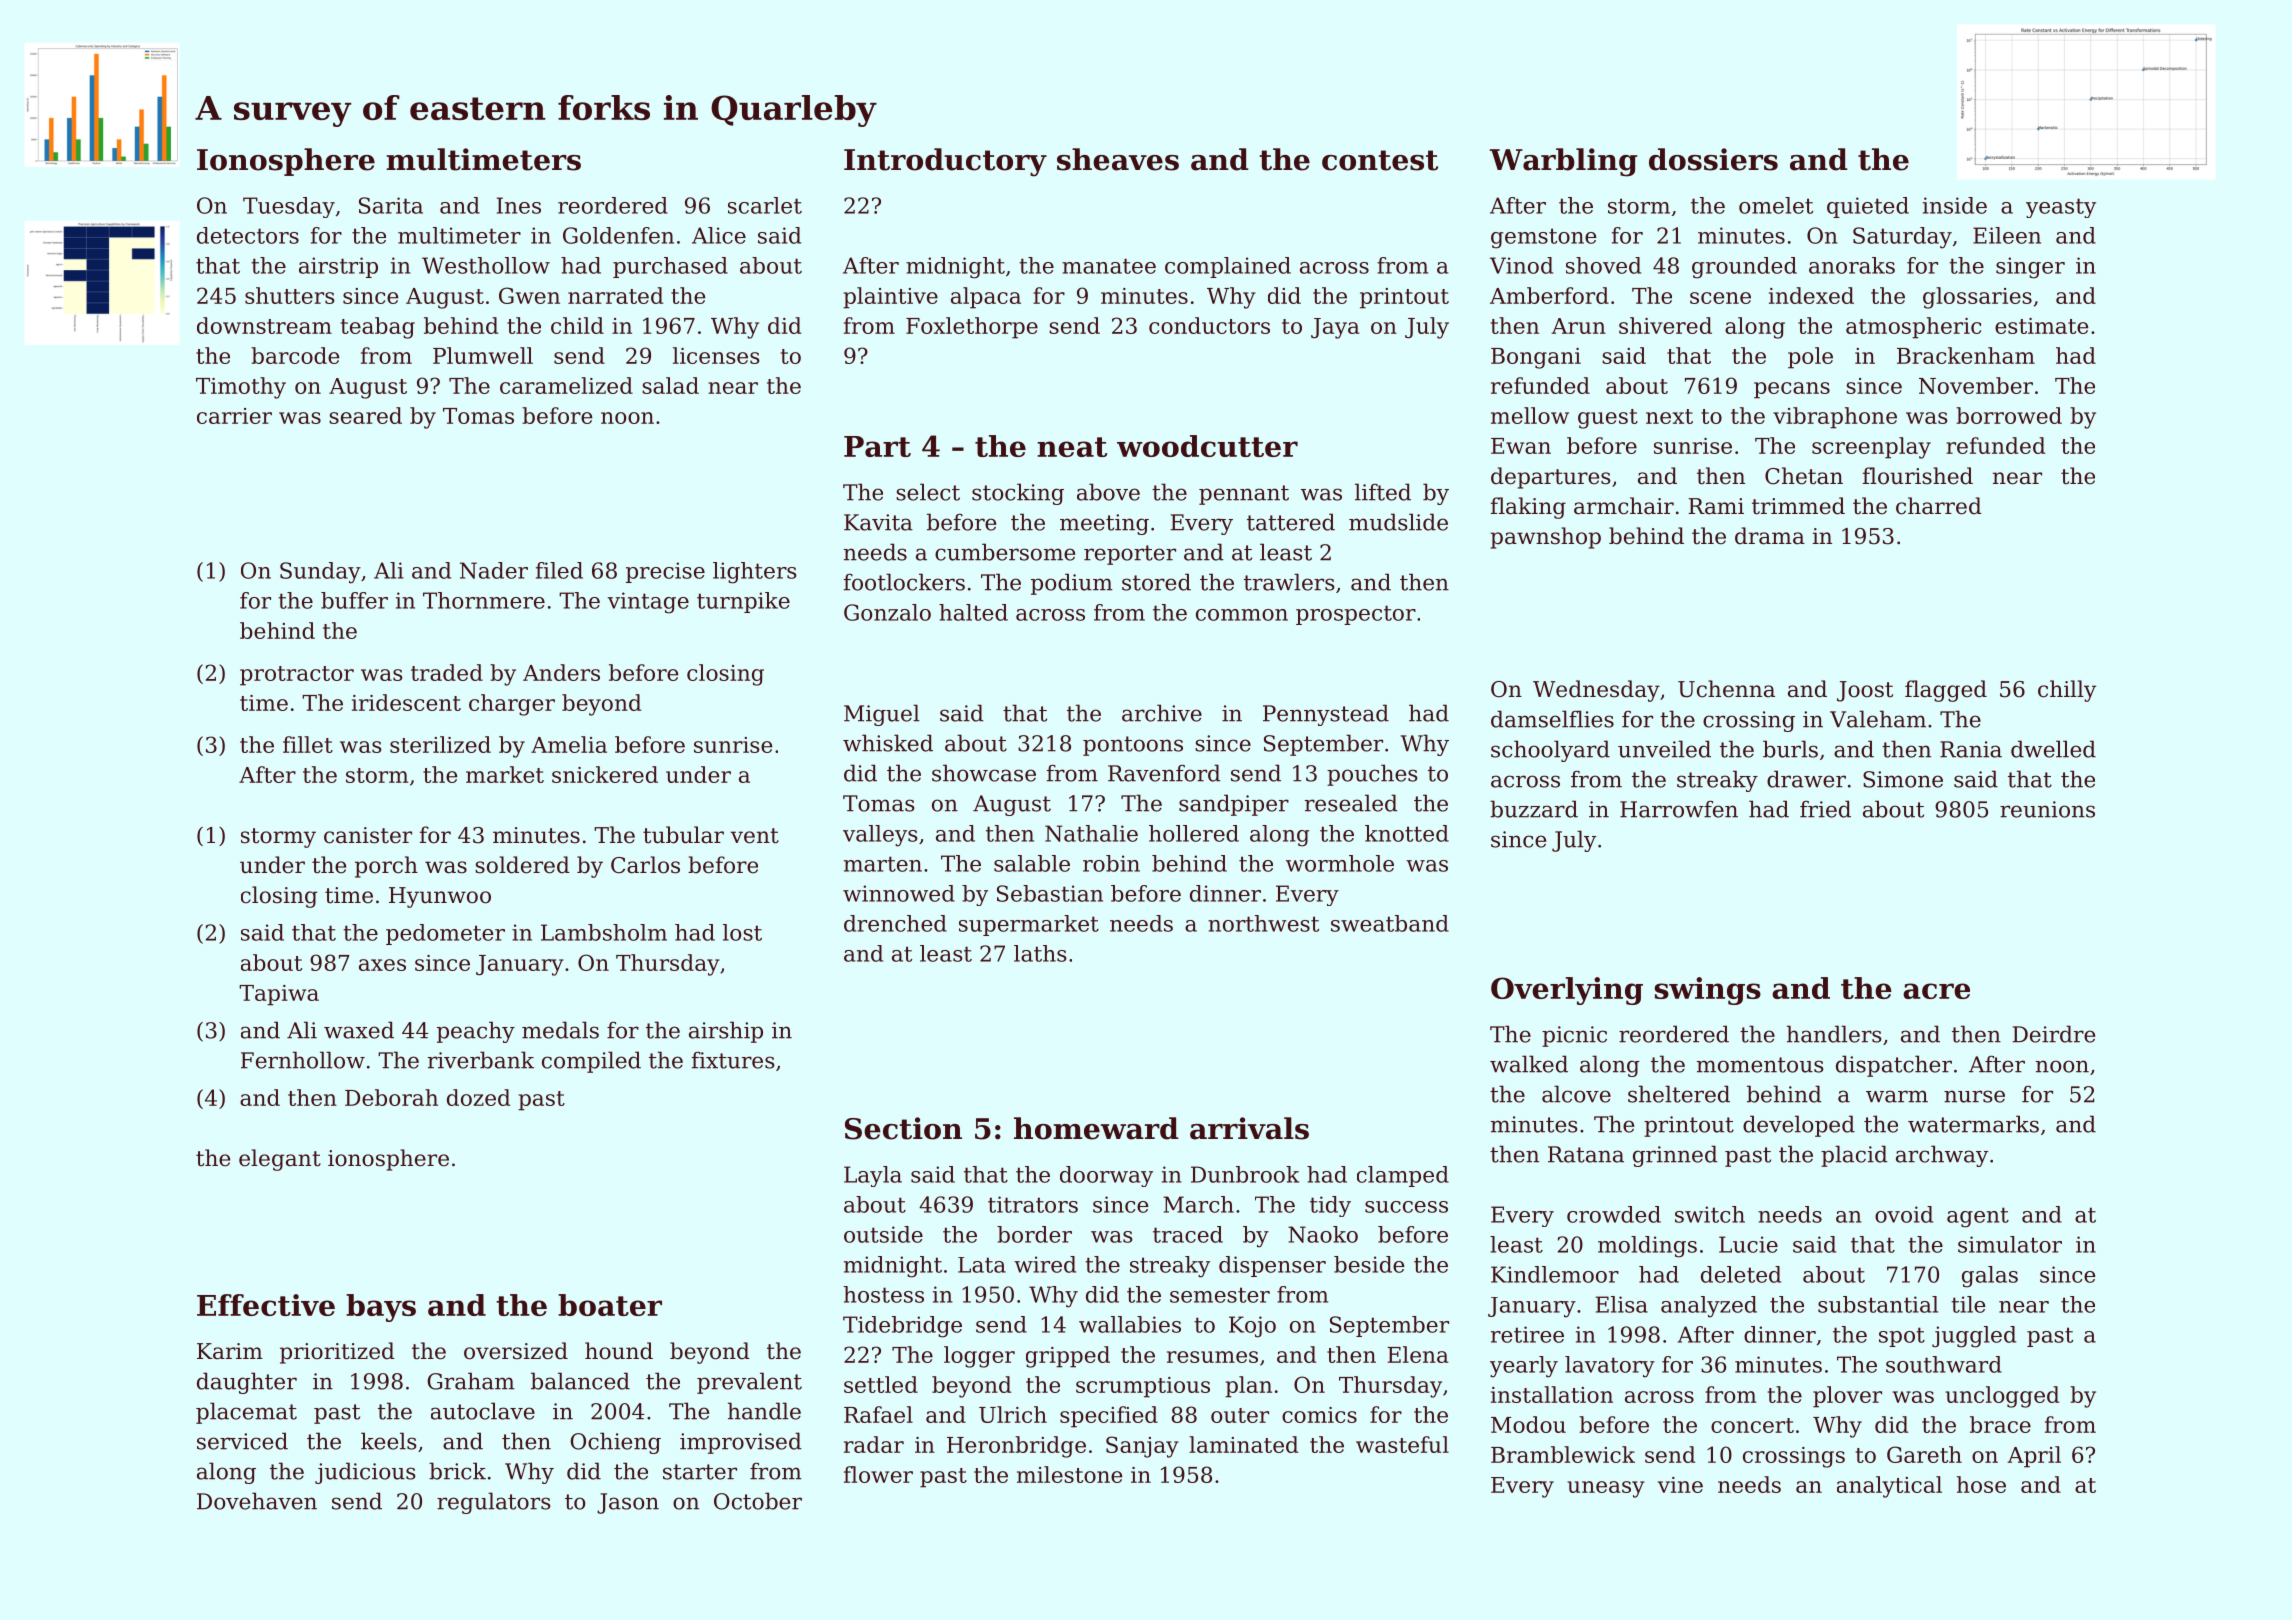 The width and height of the screenshot is (2292, 1620). What do you see at coordinates (1903, 779) in the screenshot?
I see `Simone` at bounding box center [1903, 779].
